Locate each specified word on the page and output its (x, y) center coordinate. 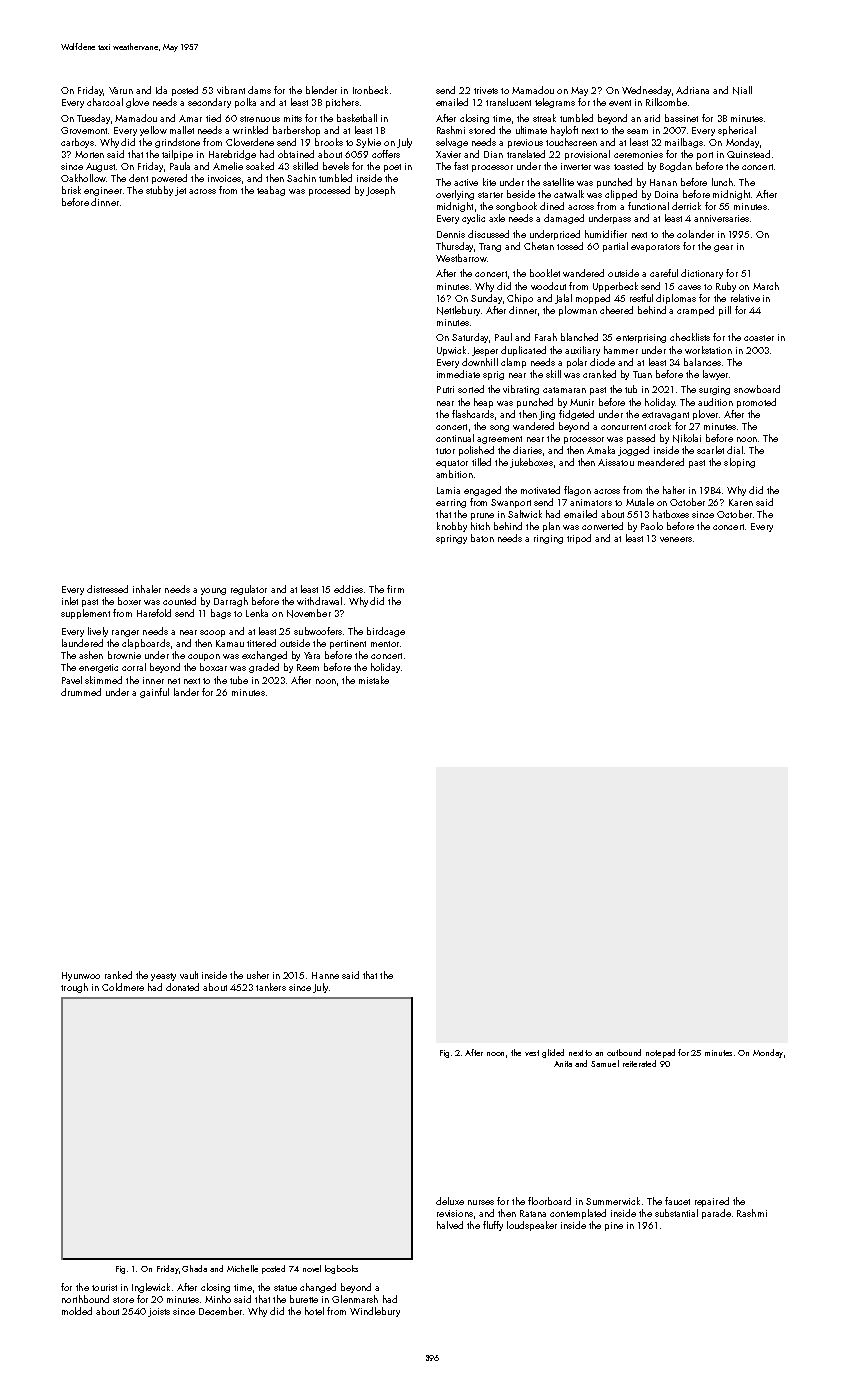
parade (716, 1214)
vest (532, 1053)
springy (451, 539)
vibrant (231, 90)
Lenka (257, 613)
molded (77, 1311)
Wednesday (646, 91)
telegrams (555, 103)
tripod (579, 539)
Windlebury (375, 1312)
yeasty (163, 977)
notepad (660, 1053)
